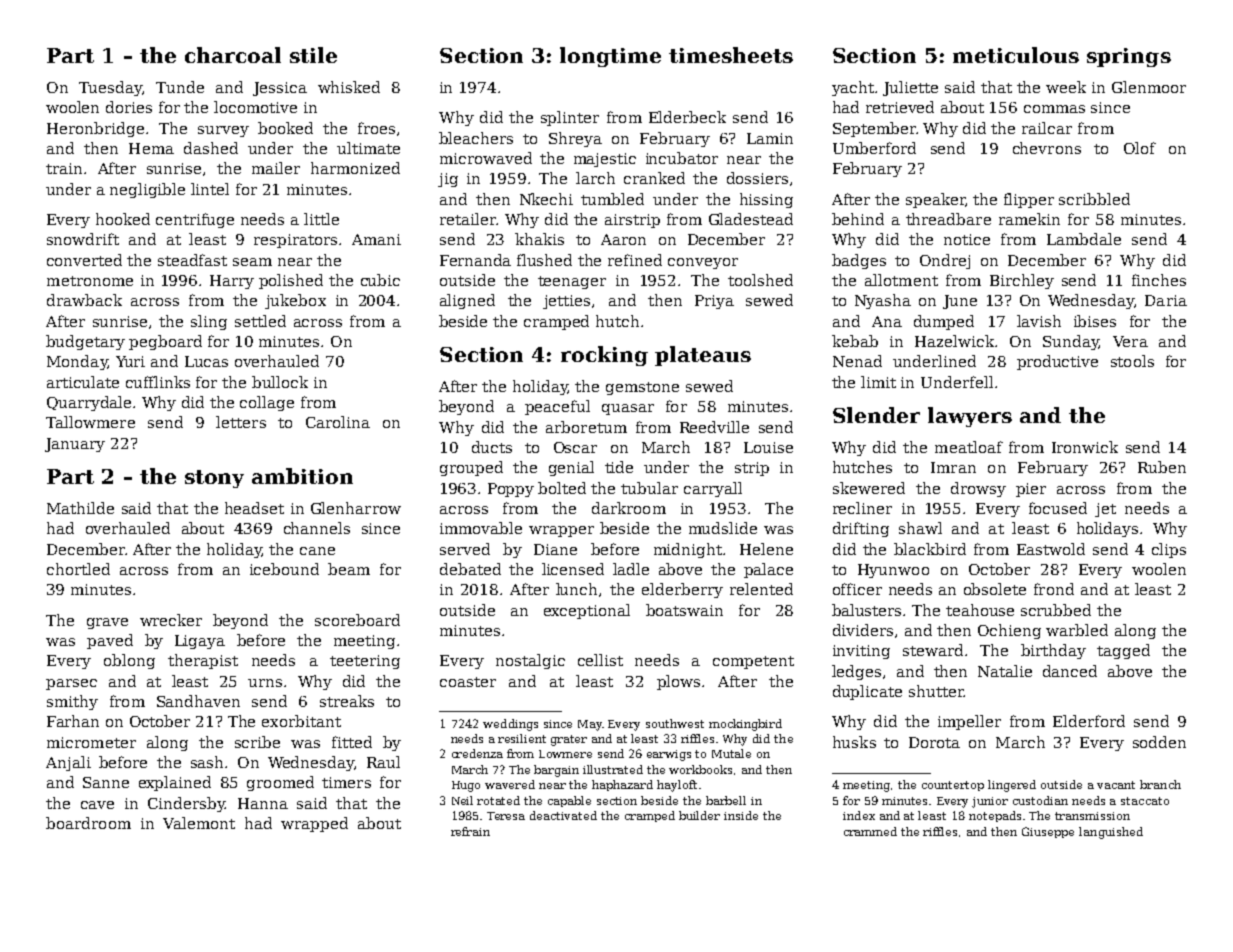  Describe the element at coordinates (753, 662) in the screenshot. I see `competent` at that location.
